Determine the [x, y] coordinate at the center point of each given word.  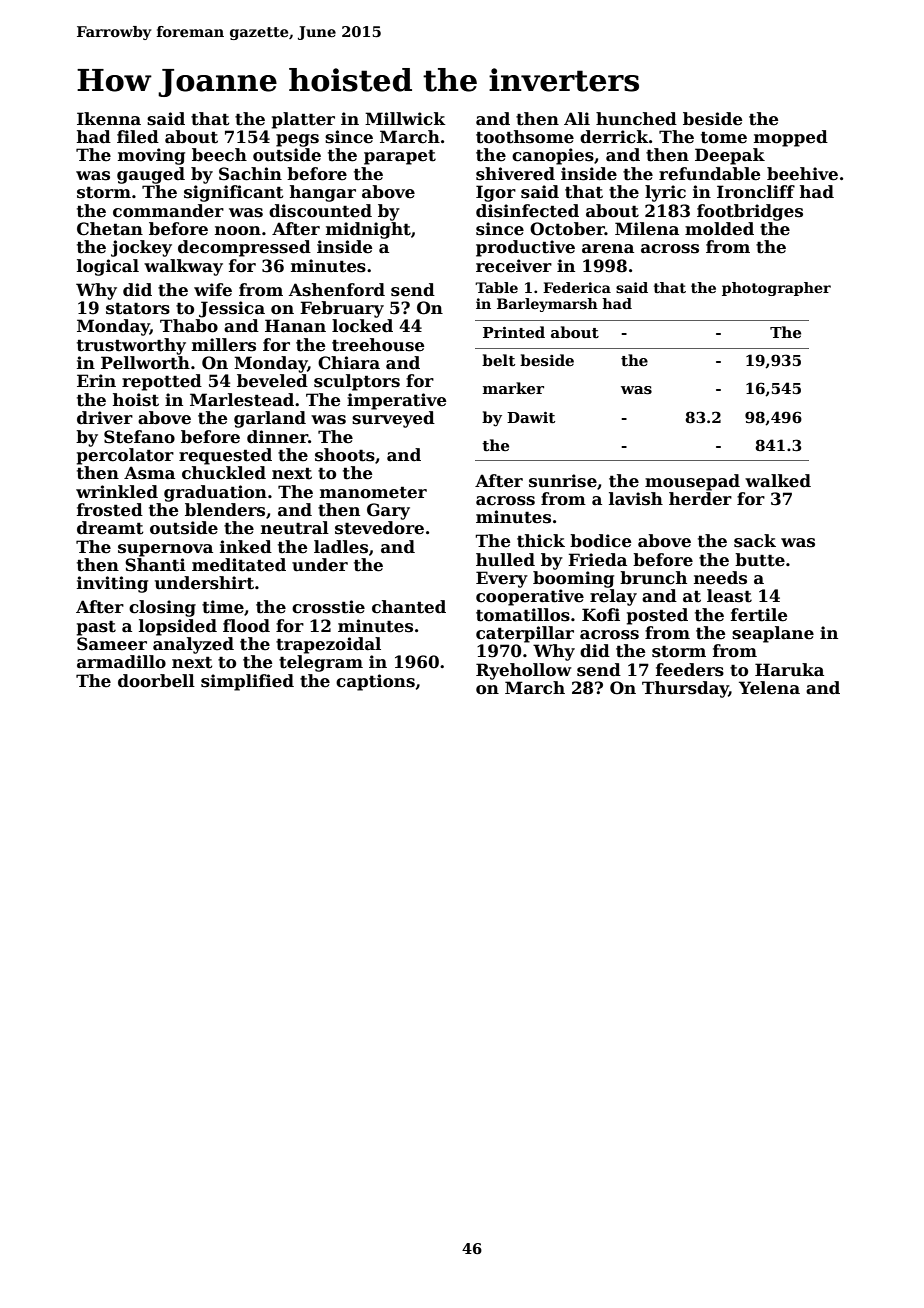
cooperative [530, 597]
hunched [636, 119]
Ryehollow [524, 671]
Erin [96, 380]
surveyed [393, 419]
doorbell [156, 681]
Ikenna [109, 119]
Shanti [155, 565]
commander [168, 211]
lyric [665, 193]
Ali [577, 118]
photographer [776, 289]
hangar [323, 193]
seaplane [773, 634]
